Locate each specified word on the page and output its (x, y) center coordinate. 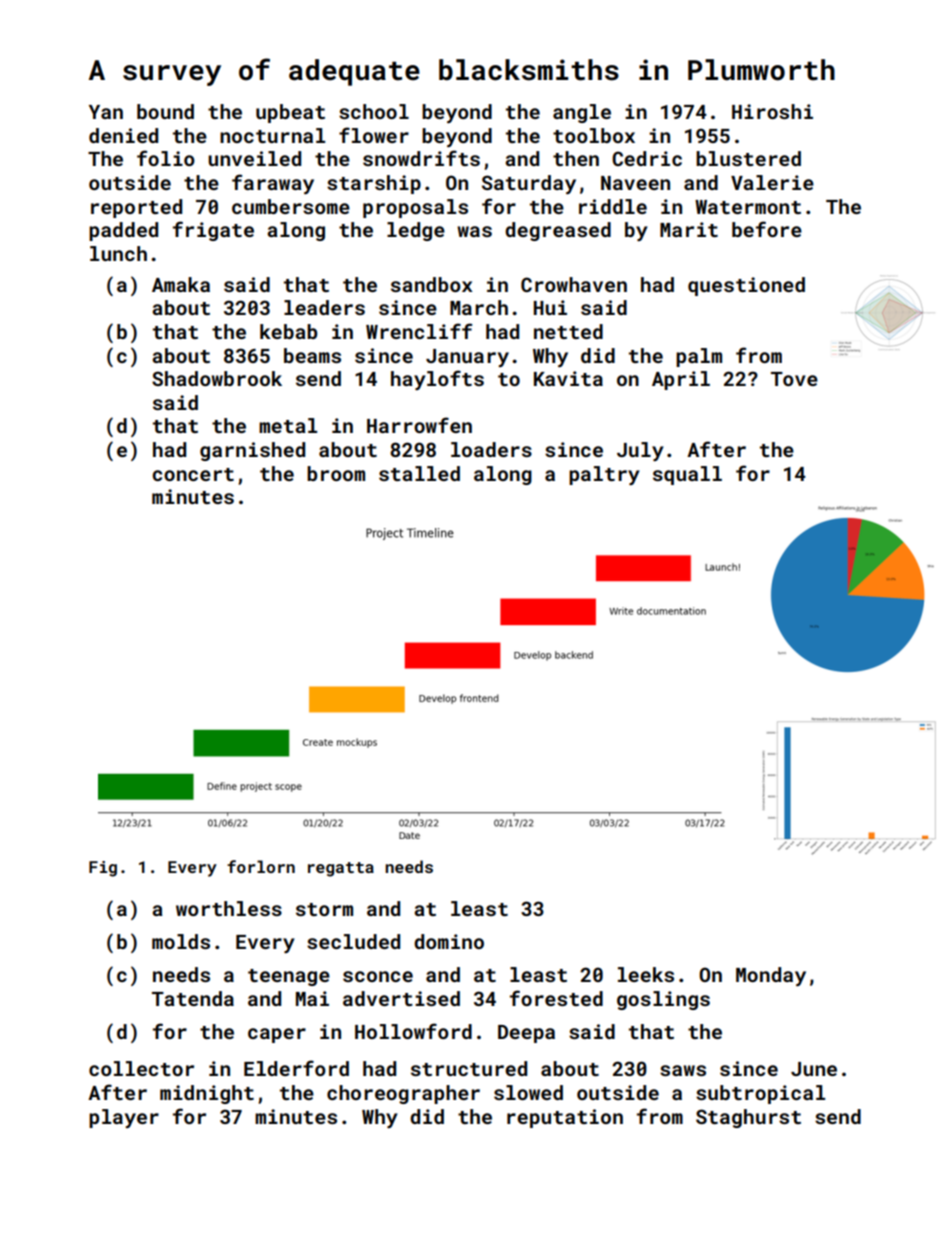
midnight (207, 1094)
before (767, 229)
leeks (646, 974)
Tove (794, 379)
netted (568, 331)
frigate (213, 231)
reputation (565, 1118)
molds (181, 941)
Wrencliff (419, 331)
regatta (341, 869)
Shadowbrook (217, 378)
